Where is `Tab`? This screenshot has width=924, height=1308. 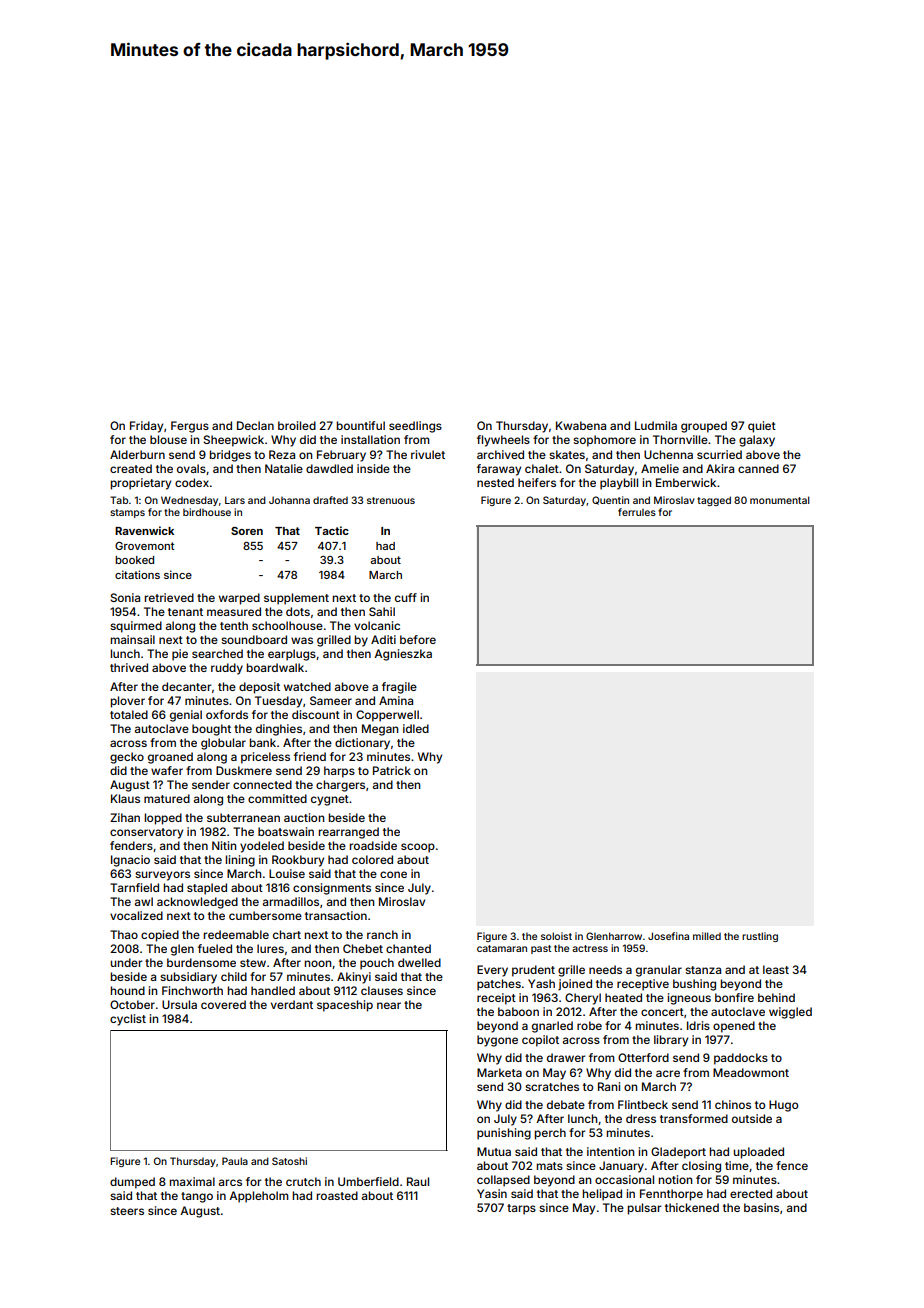
Tab is located at coordinates (119, 500).
